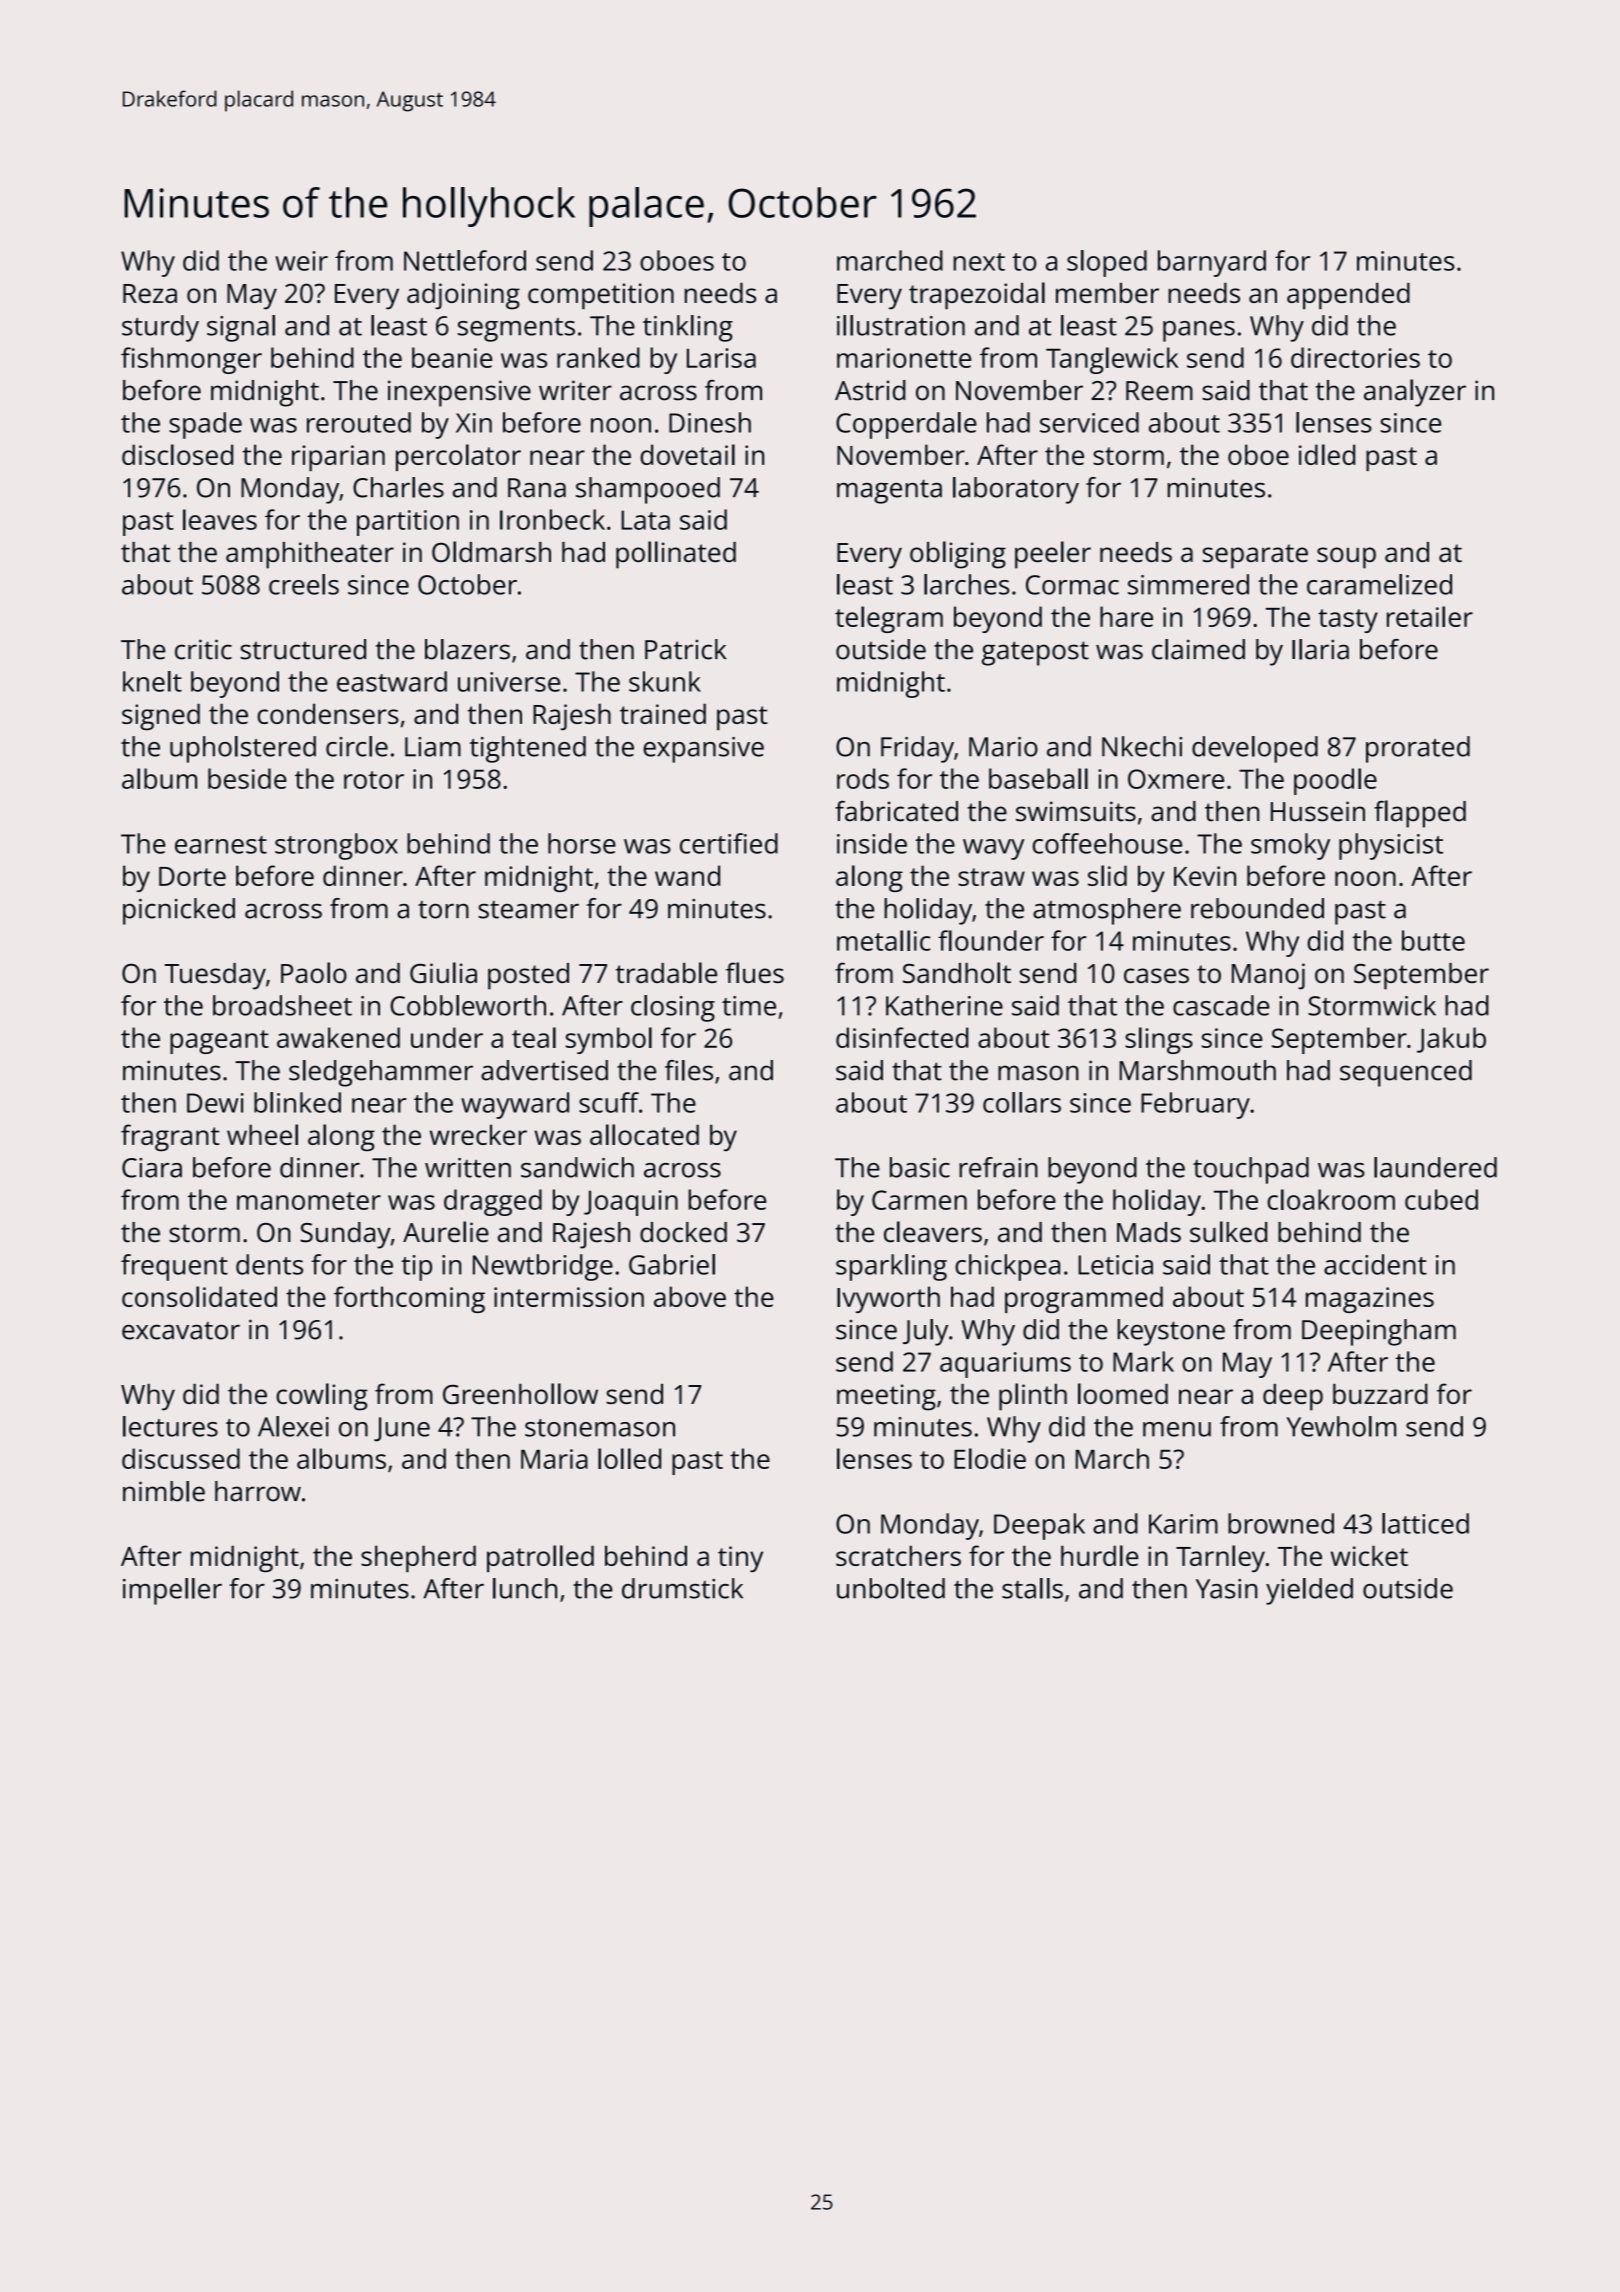 This document has height=2292, width=1620. What do you see at coordinates (468, 1168) in the document?
I see `written` at bounding box center [468, 1168].
